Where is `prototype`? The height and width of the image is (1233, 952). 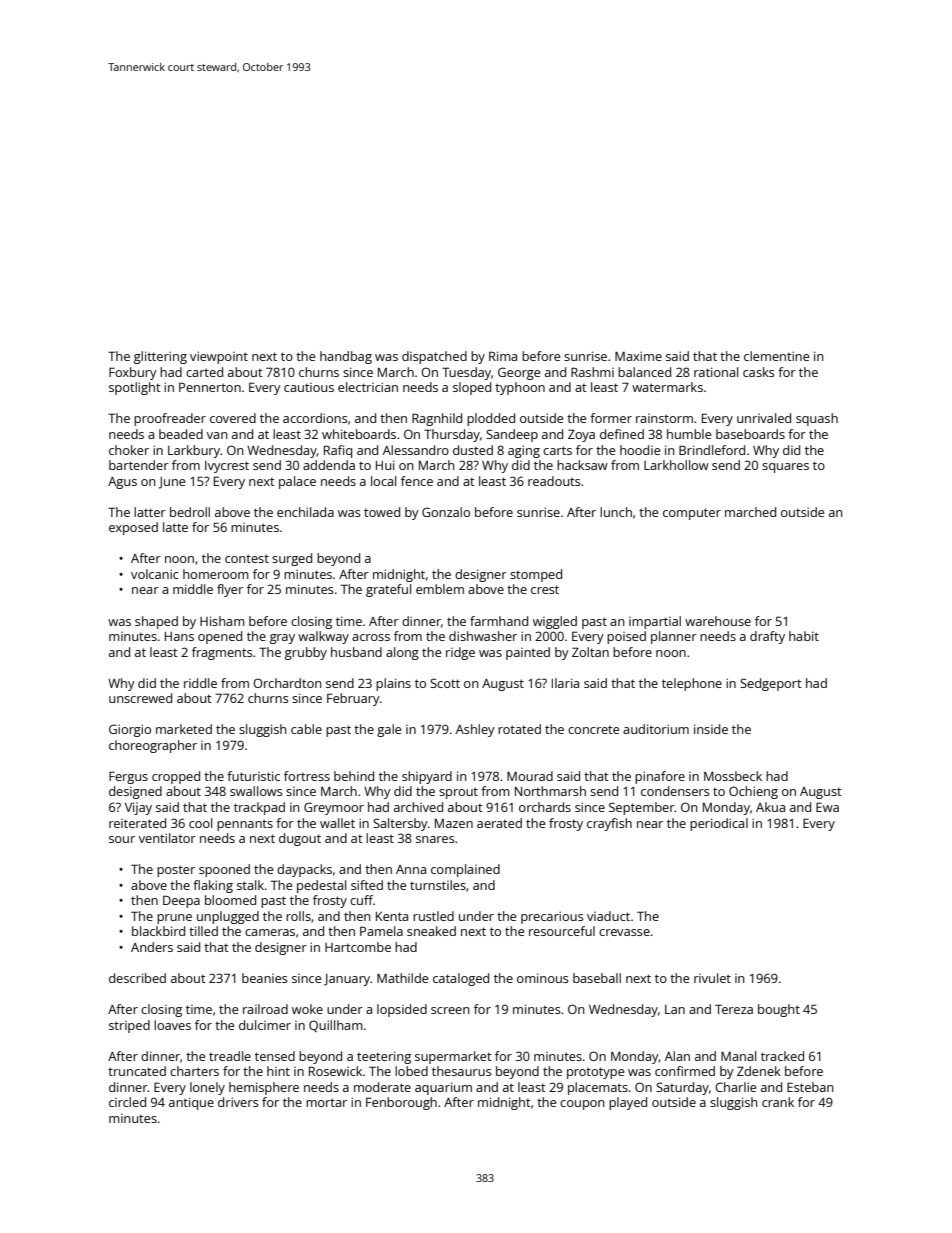
prototype is located at coordinates (595, 1073).
